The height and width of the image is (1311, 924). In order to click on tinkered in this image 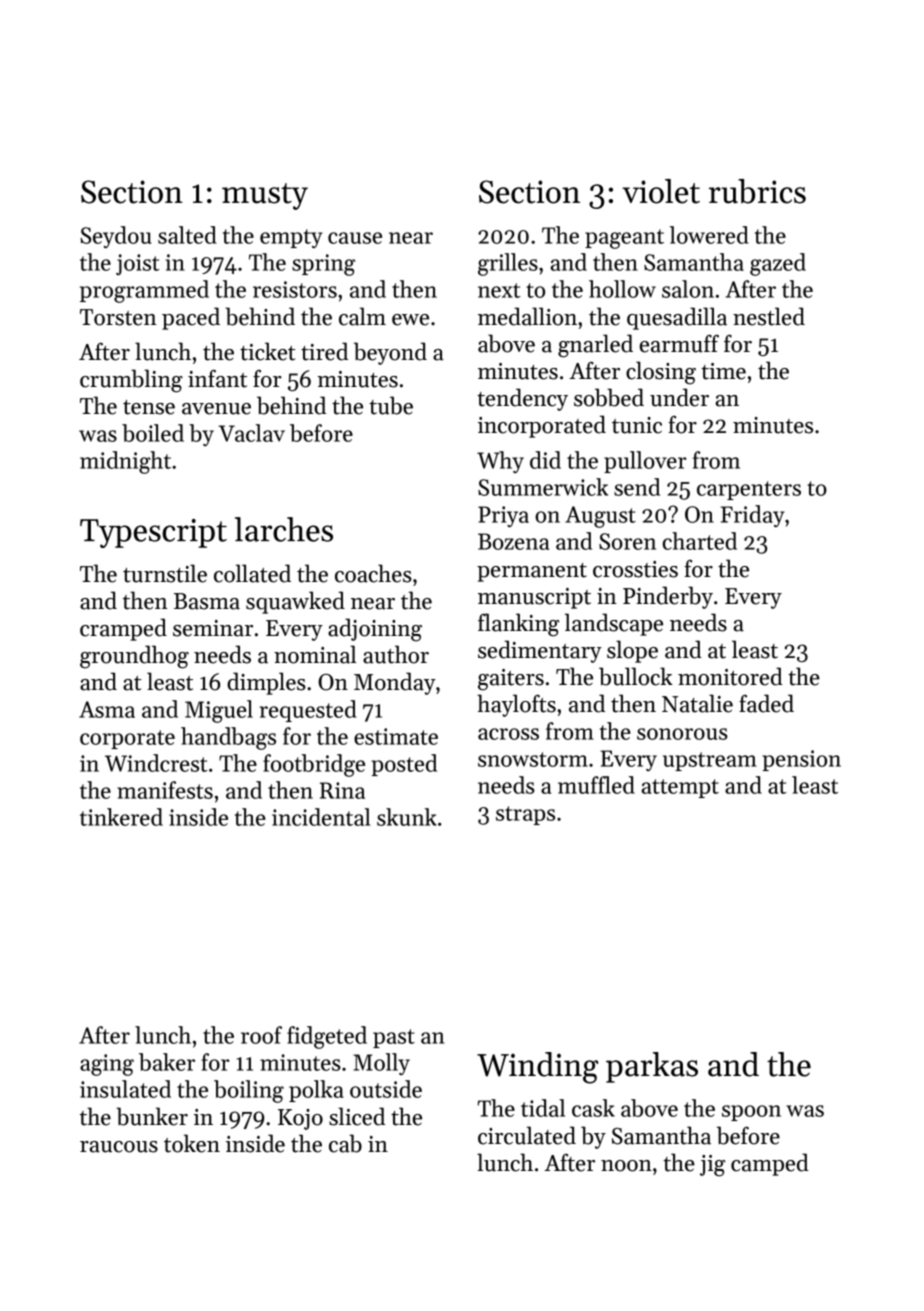, I will do `click(121, 817)`.
